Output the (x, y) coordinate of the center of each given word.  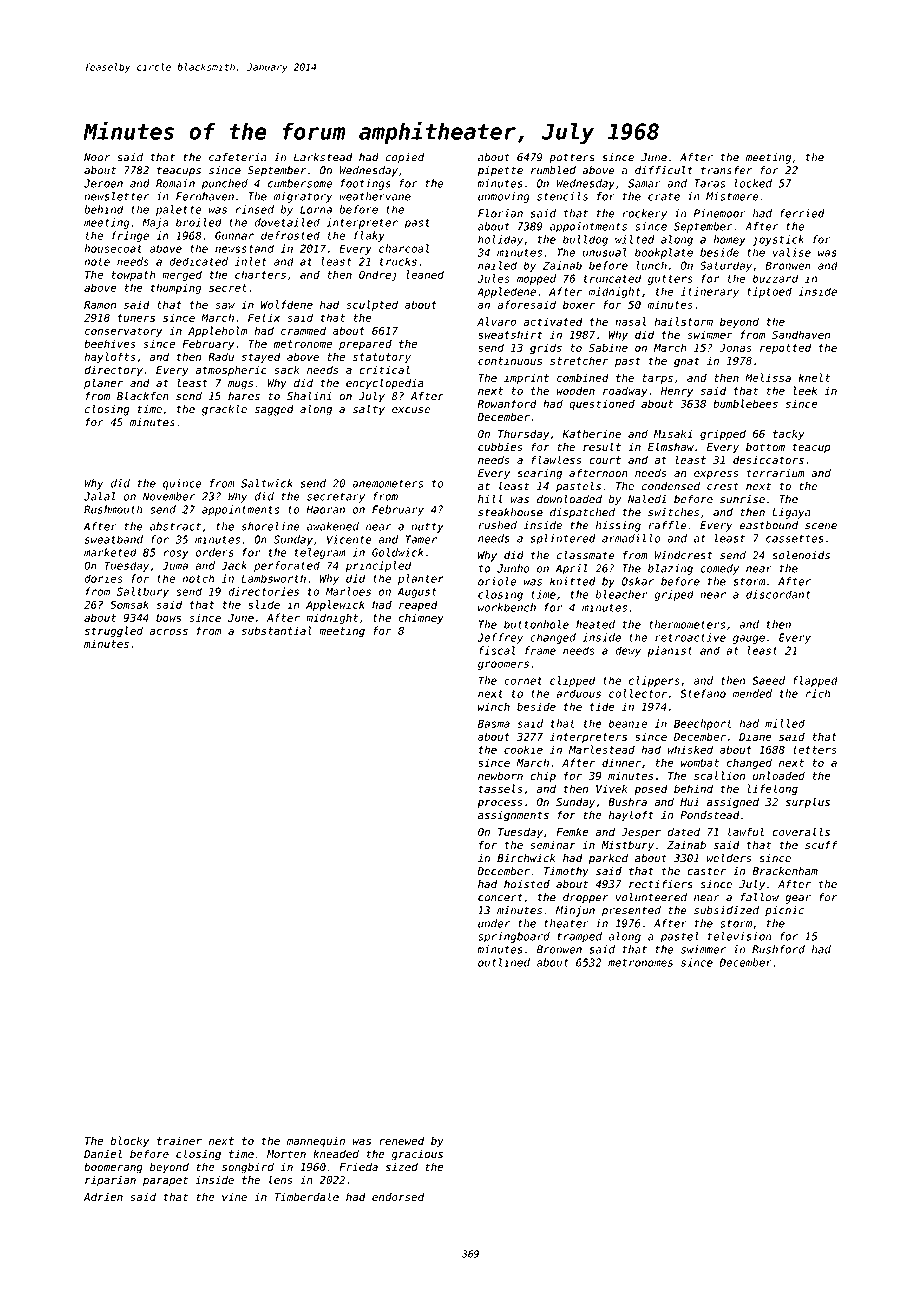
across (169, 631)
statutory (382, 358)
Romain (175, 183)
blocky (129, 1141)
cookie (523, 749)
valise (792, 252)
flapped (815, 681)
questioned (602, 404)
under (494, 923)
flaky (369, 236)
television (739, 936)
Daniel (103, 1153)
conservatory (123, 332)
